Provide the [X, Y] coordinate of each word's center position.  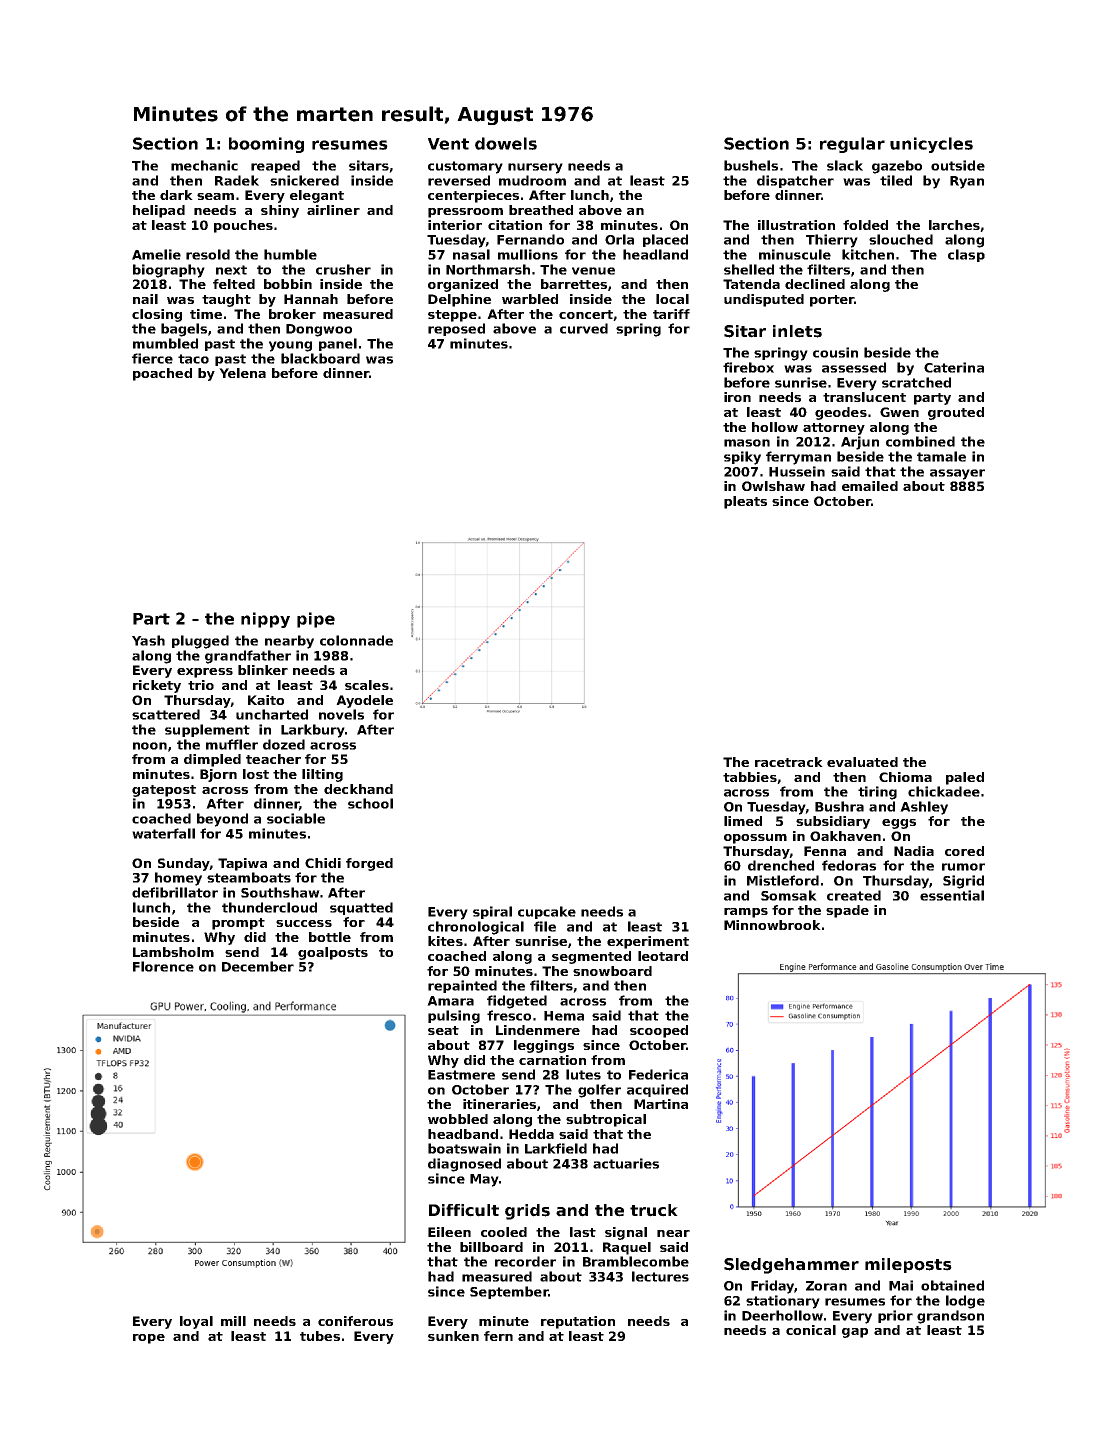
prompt [238, 924]
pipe [316, 620]
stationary [783, 1302]
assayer [957, 474]
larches [954, 225]
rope [149, 1339]
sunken [453, 1336]
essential [952, 895]
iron [737, 397]
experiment [648, 942]
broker [292, 314]
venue [593, 271]
